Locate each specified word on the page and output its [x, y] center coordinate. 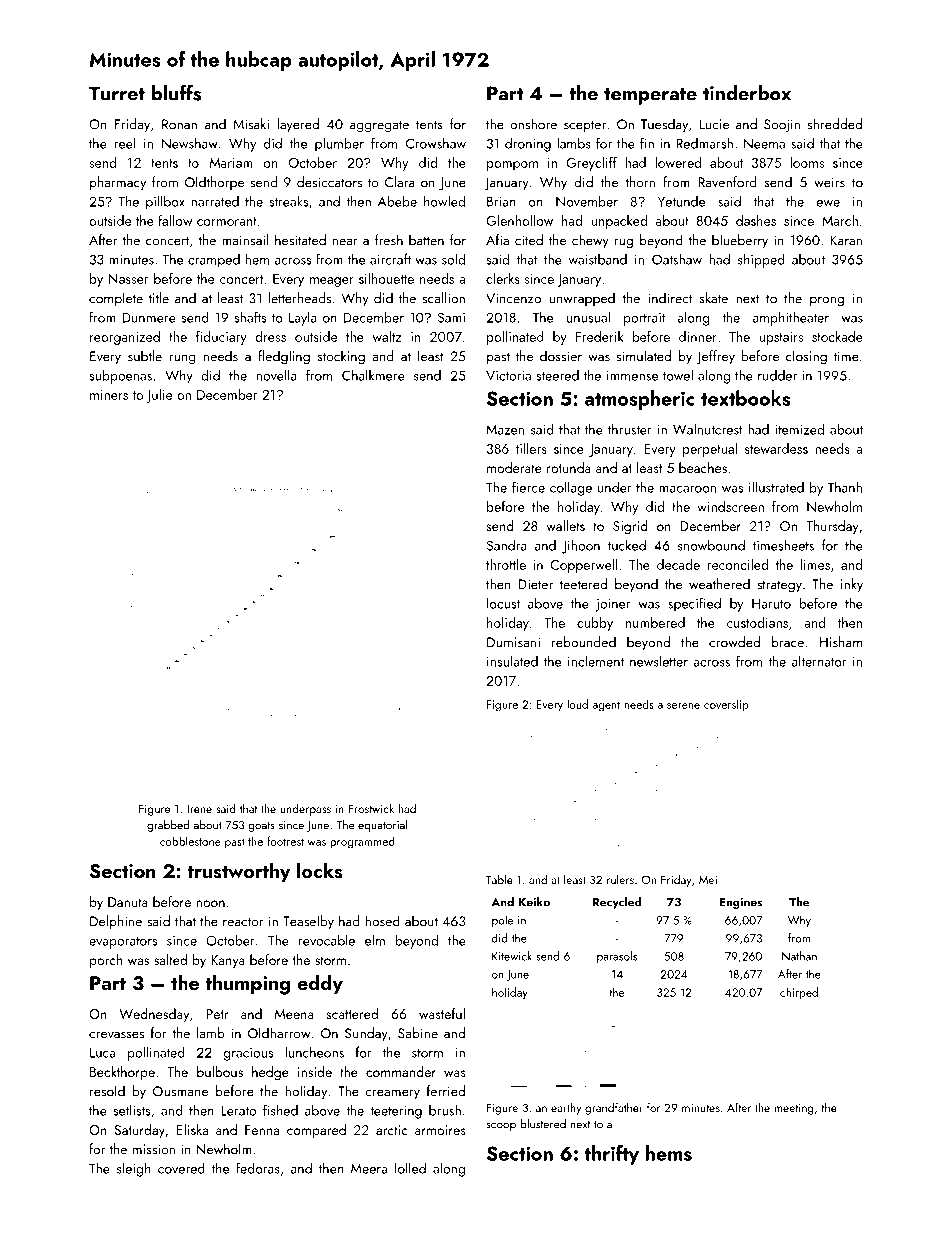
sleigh [134, 1169]
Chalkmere [373, 375]
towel [678, 375]
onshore [533, 124]
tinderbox [747, 93]
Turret [117, 93]
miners [109, 395]
